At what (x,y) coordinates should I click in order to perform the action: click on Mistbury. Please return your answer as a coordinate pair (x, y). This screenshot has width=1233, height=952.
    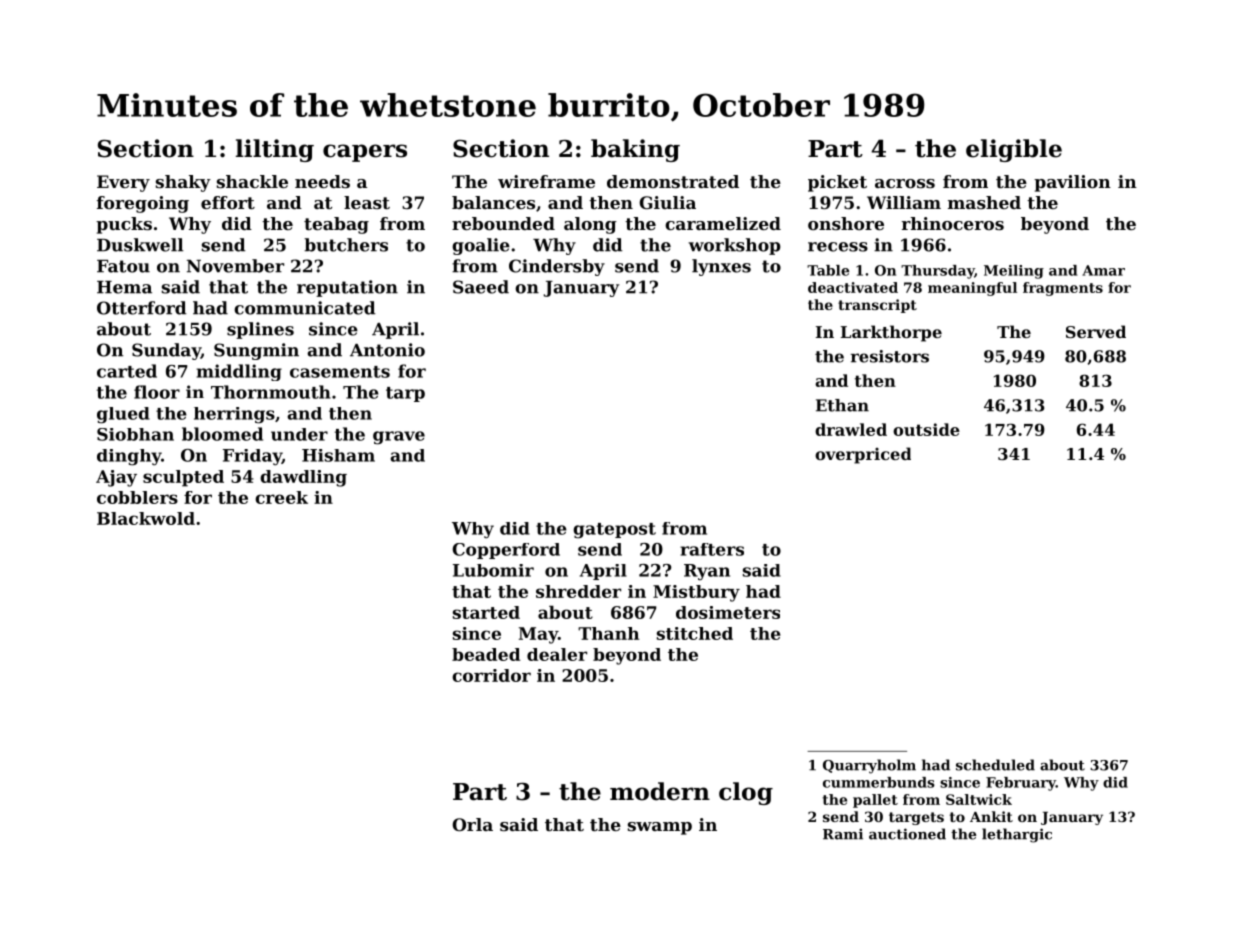
    Looking at the image, I should click on (696, 593).
